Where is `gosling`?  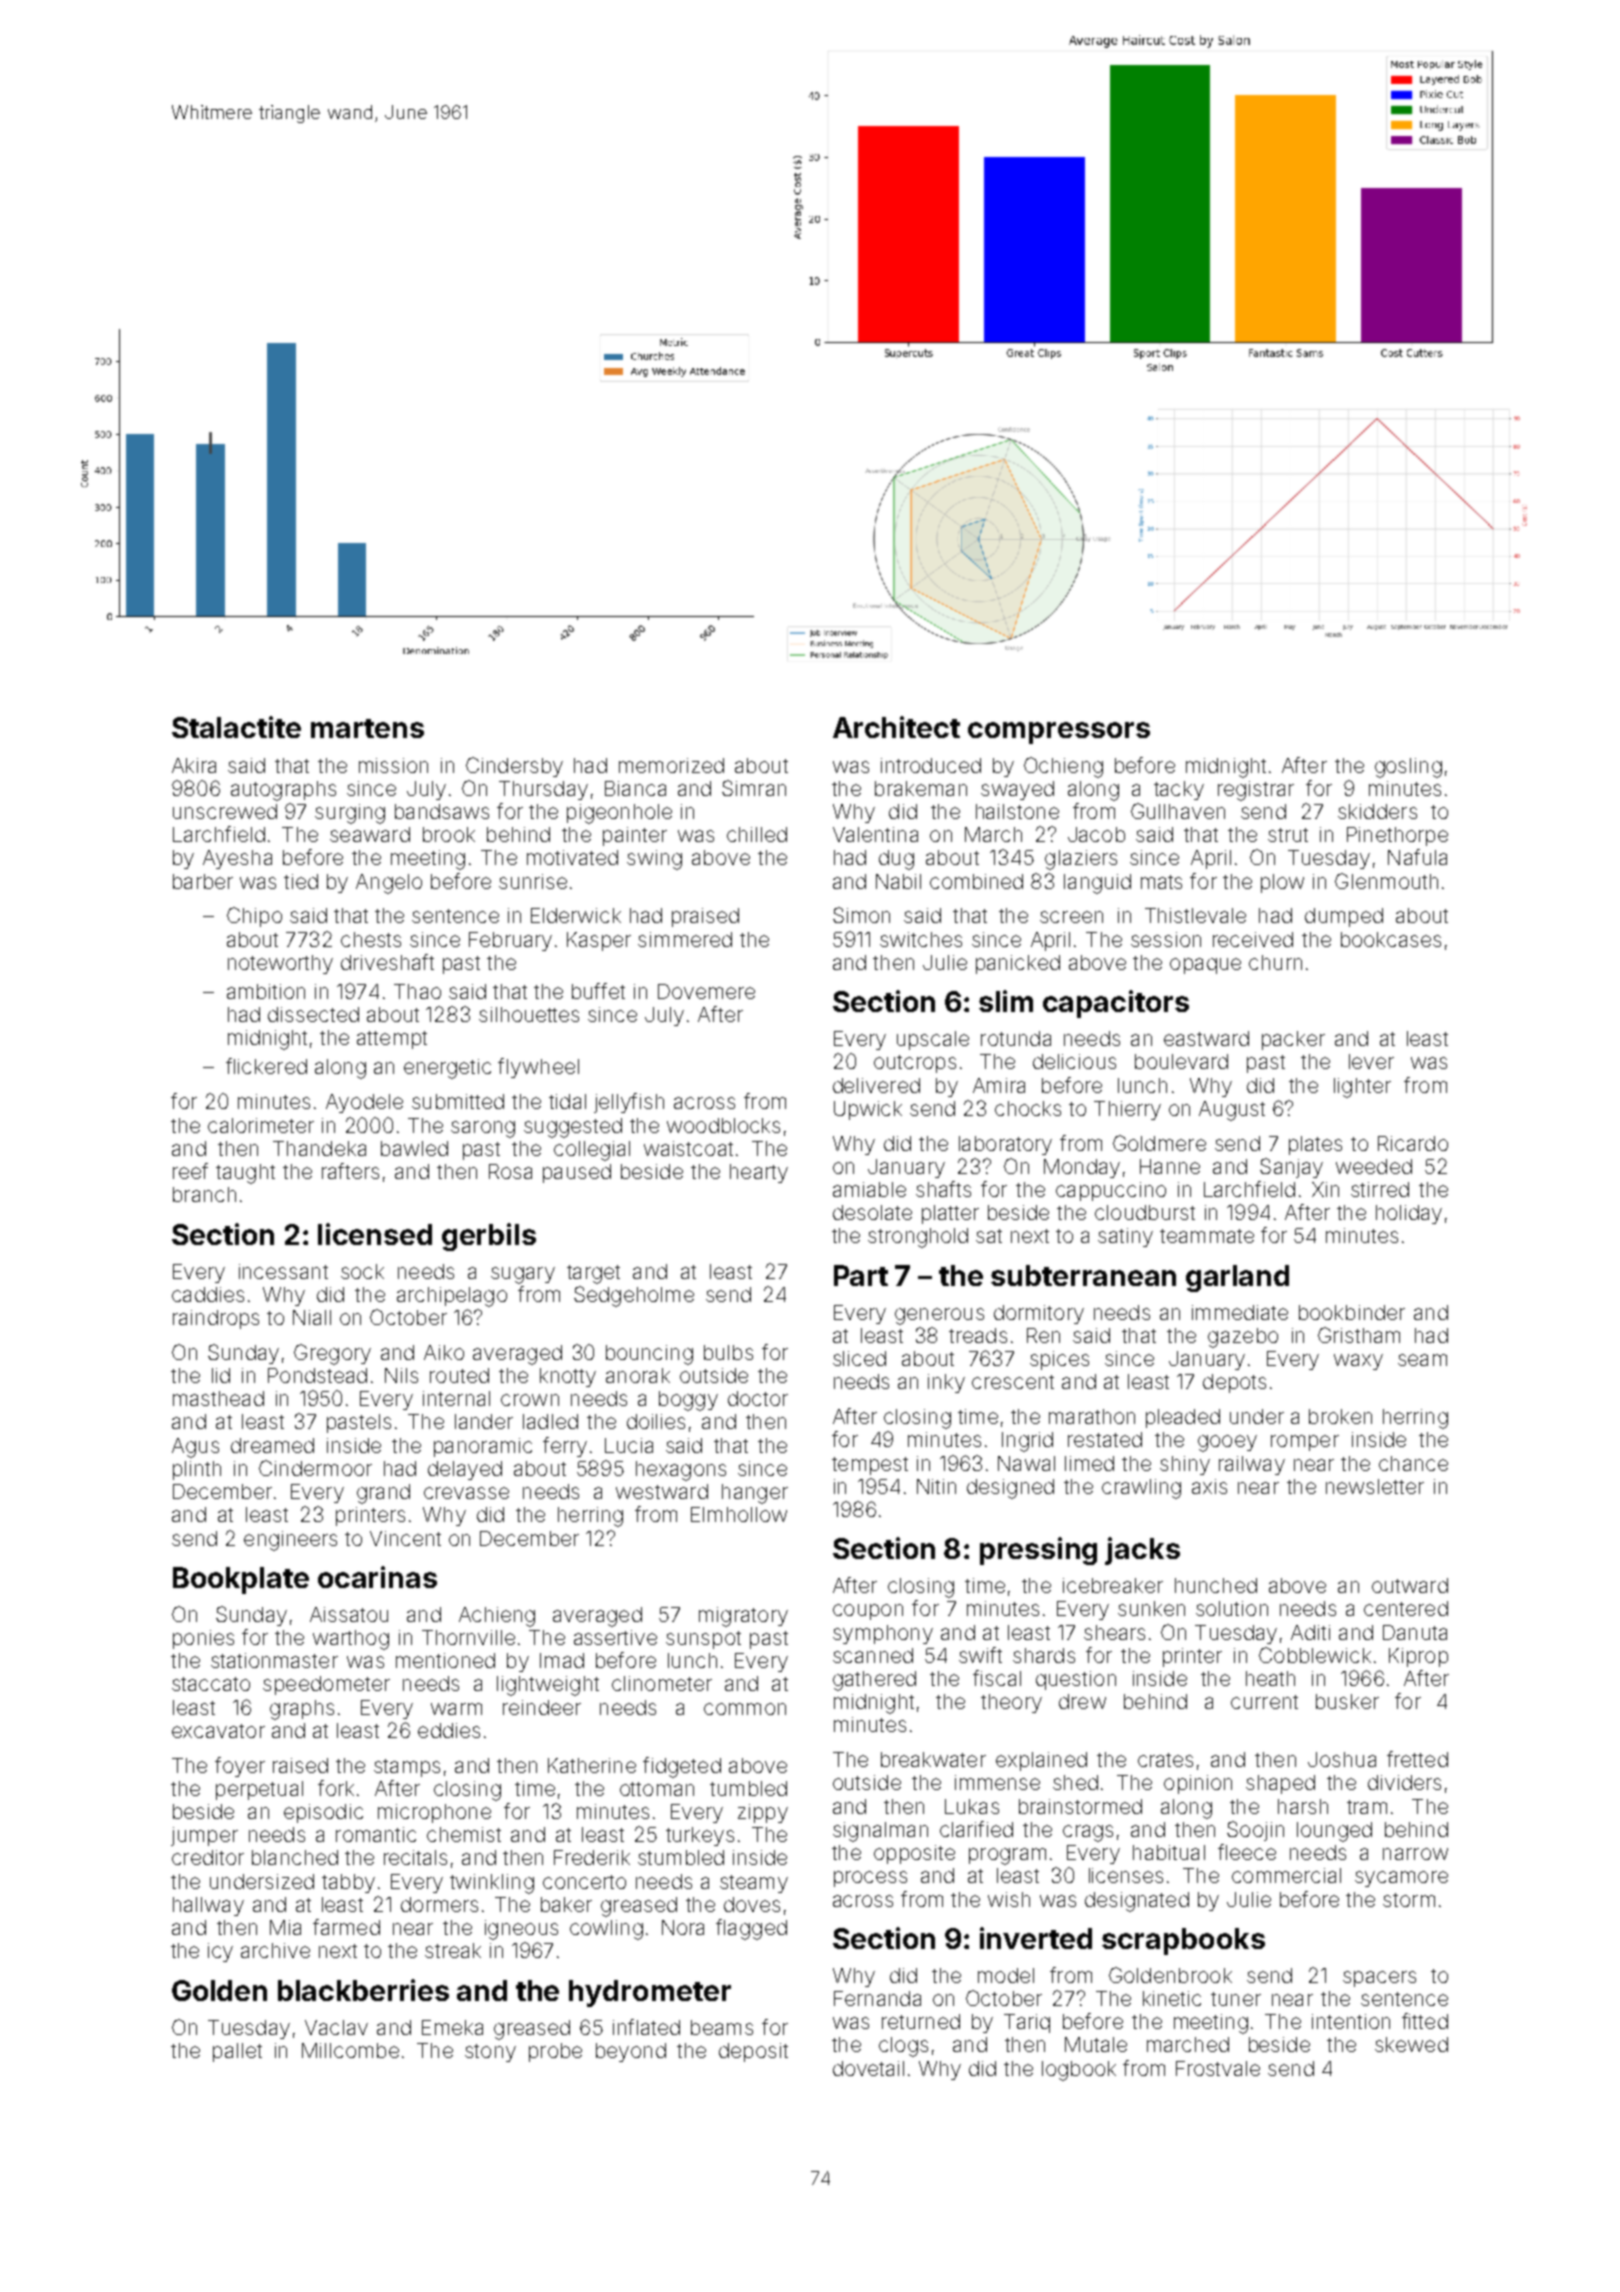 gosling is located at coordinates (1408, 768).
